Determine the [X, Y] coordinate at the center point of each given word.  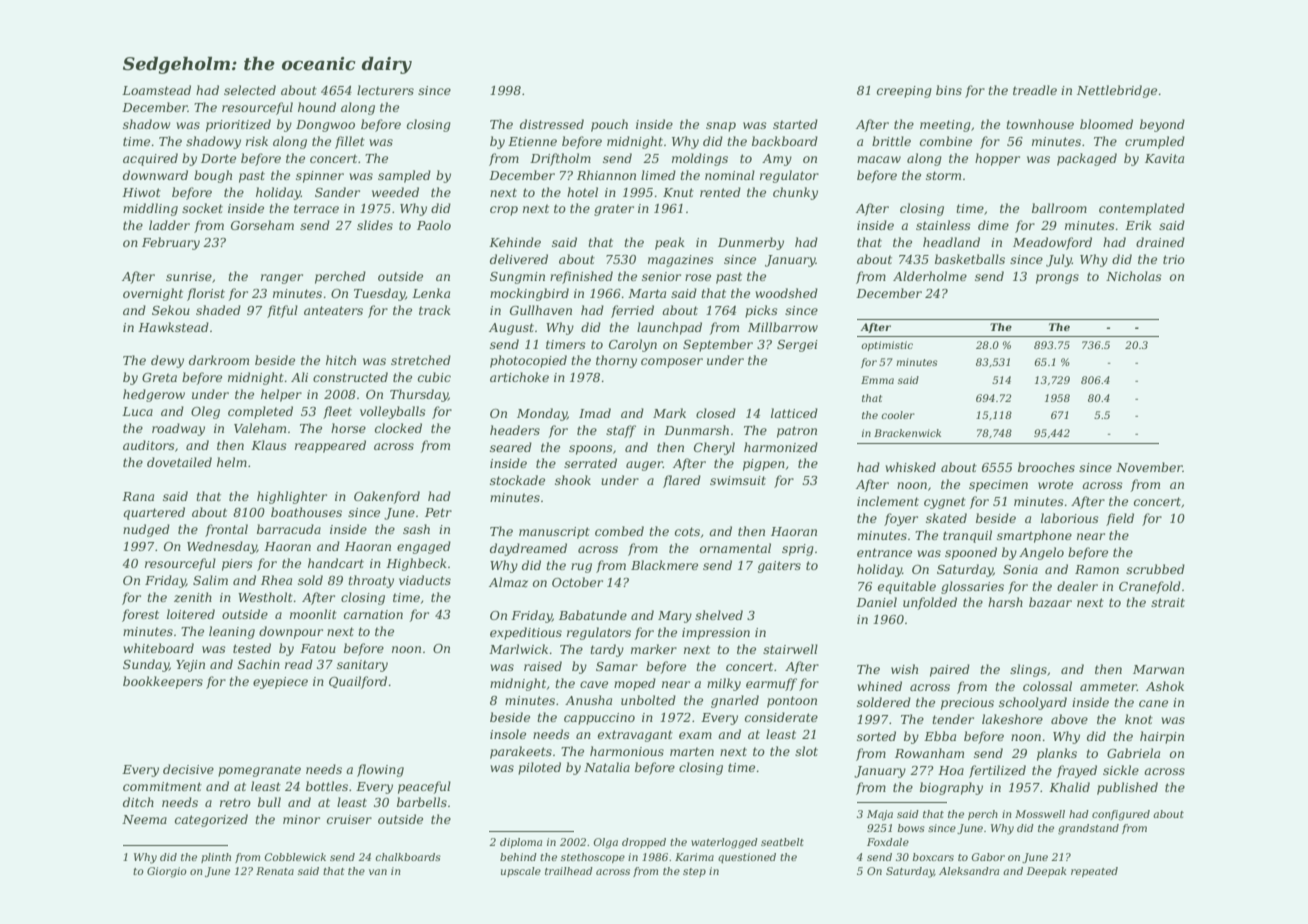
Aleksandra [969, 871]
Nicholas [1134, 276]
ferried [632, 311]
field [1120, 519]
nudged [146, 530]
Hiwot [141, 192]
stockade [517, 480]
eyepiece [280, 683]
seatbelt [782, 842]
